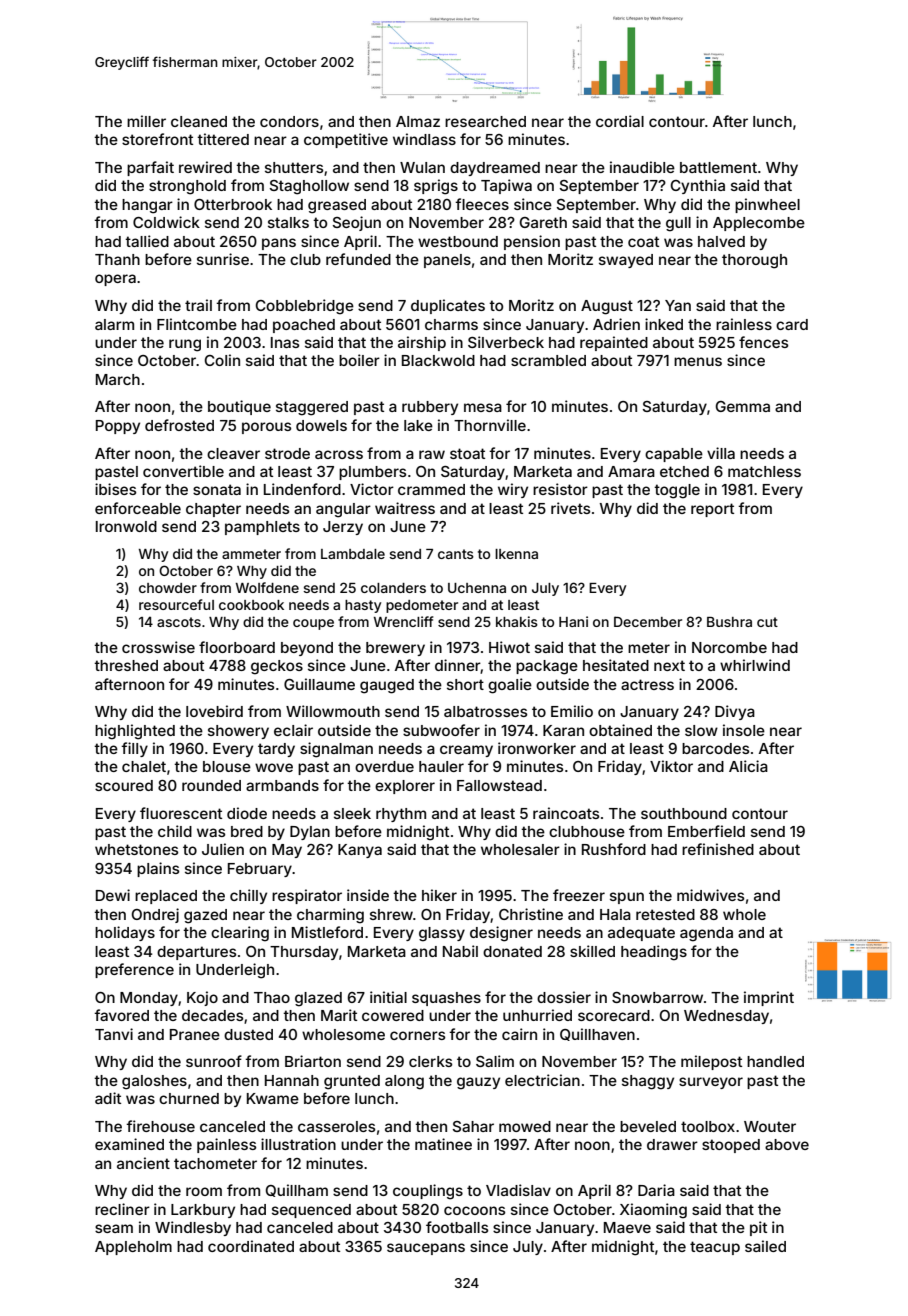 This screenshot has height=1316, width=908. I want to click on Ironwold, so click(126, 526).
